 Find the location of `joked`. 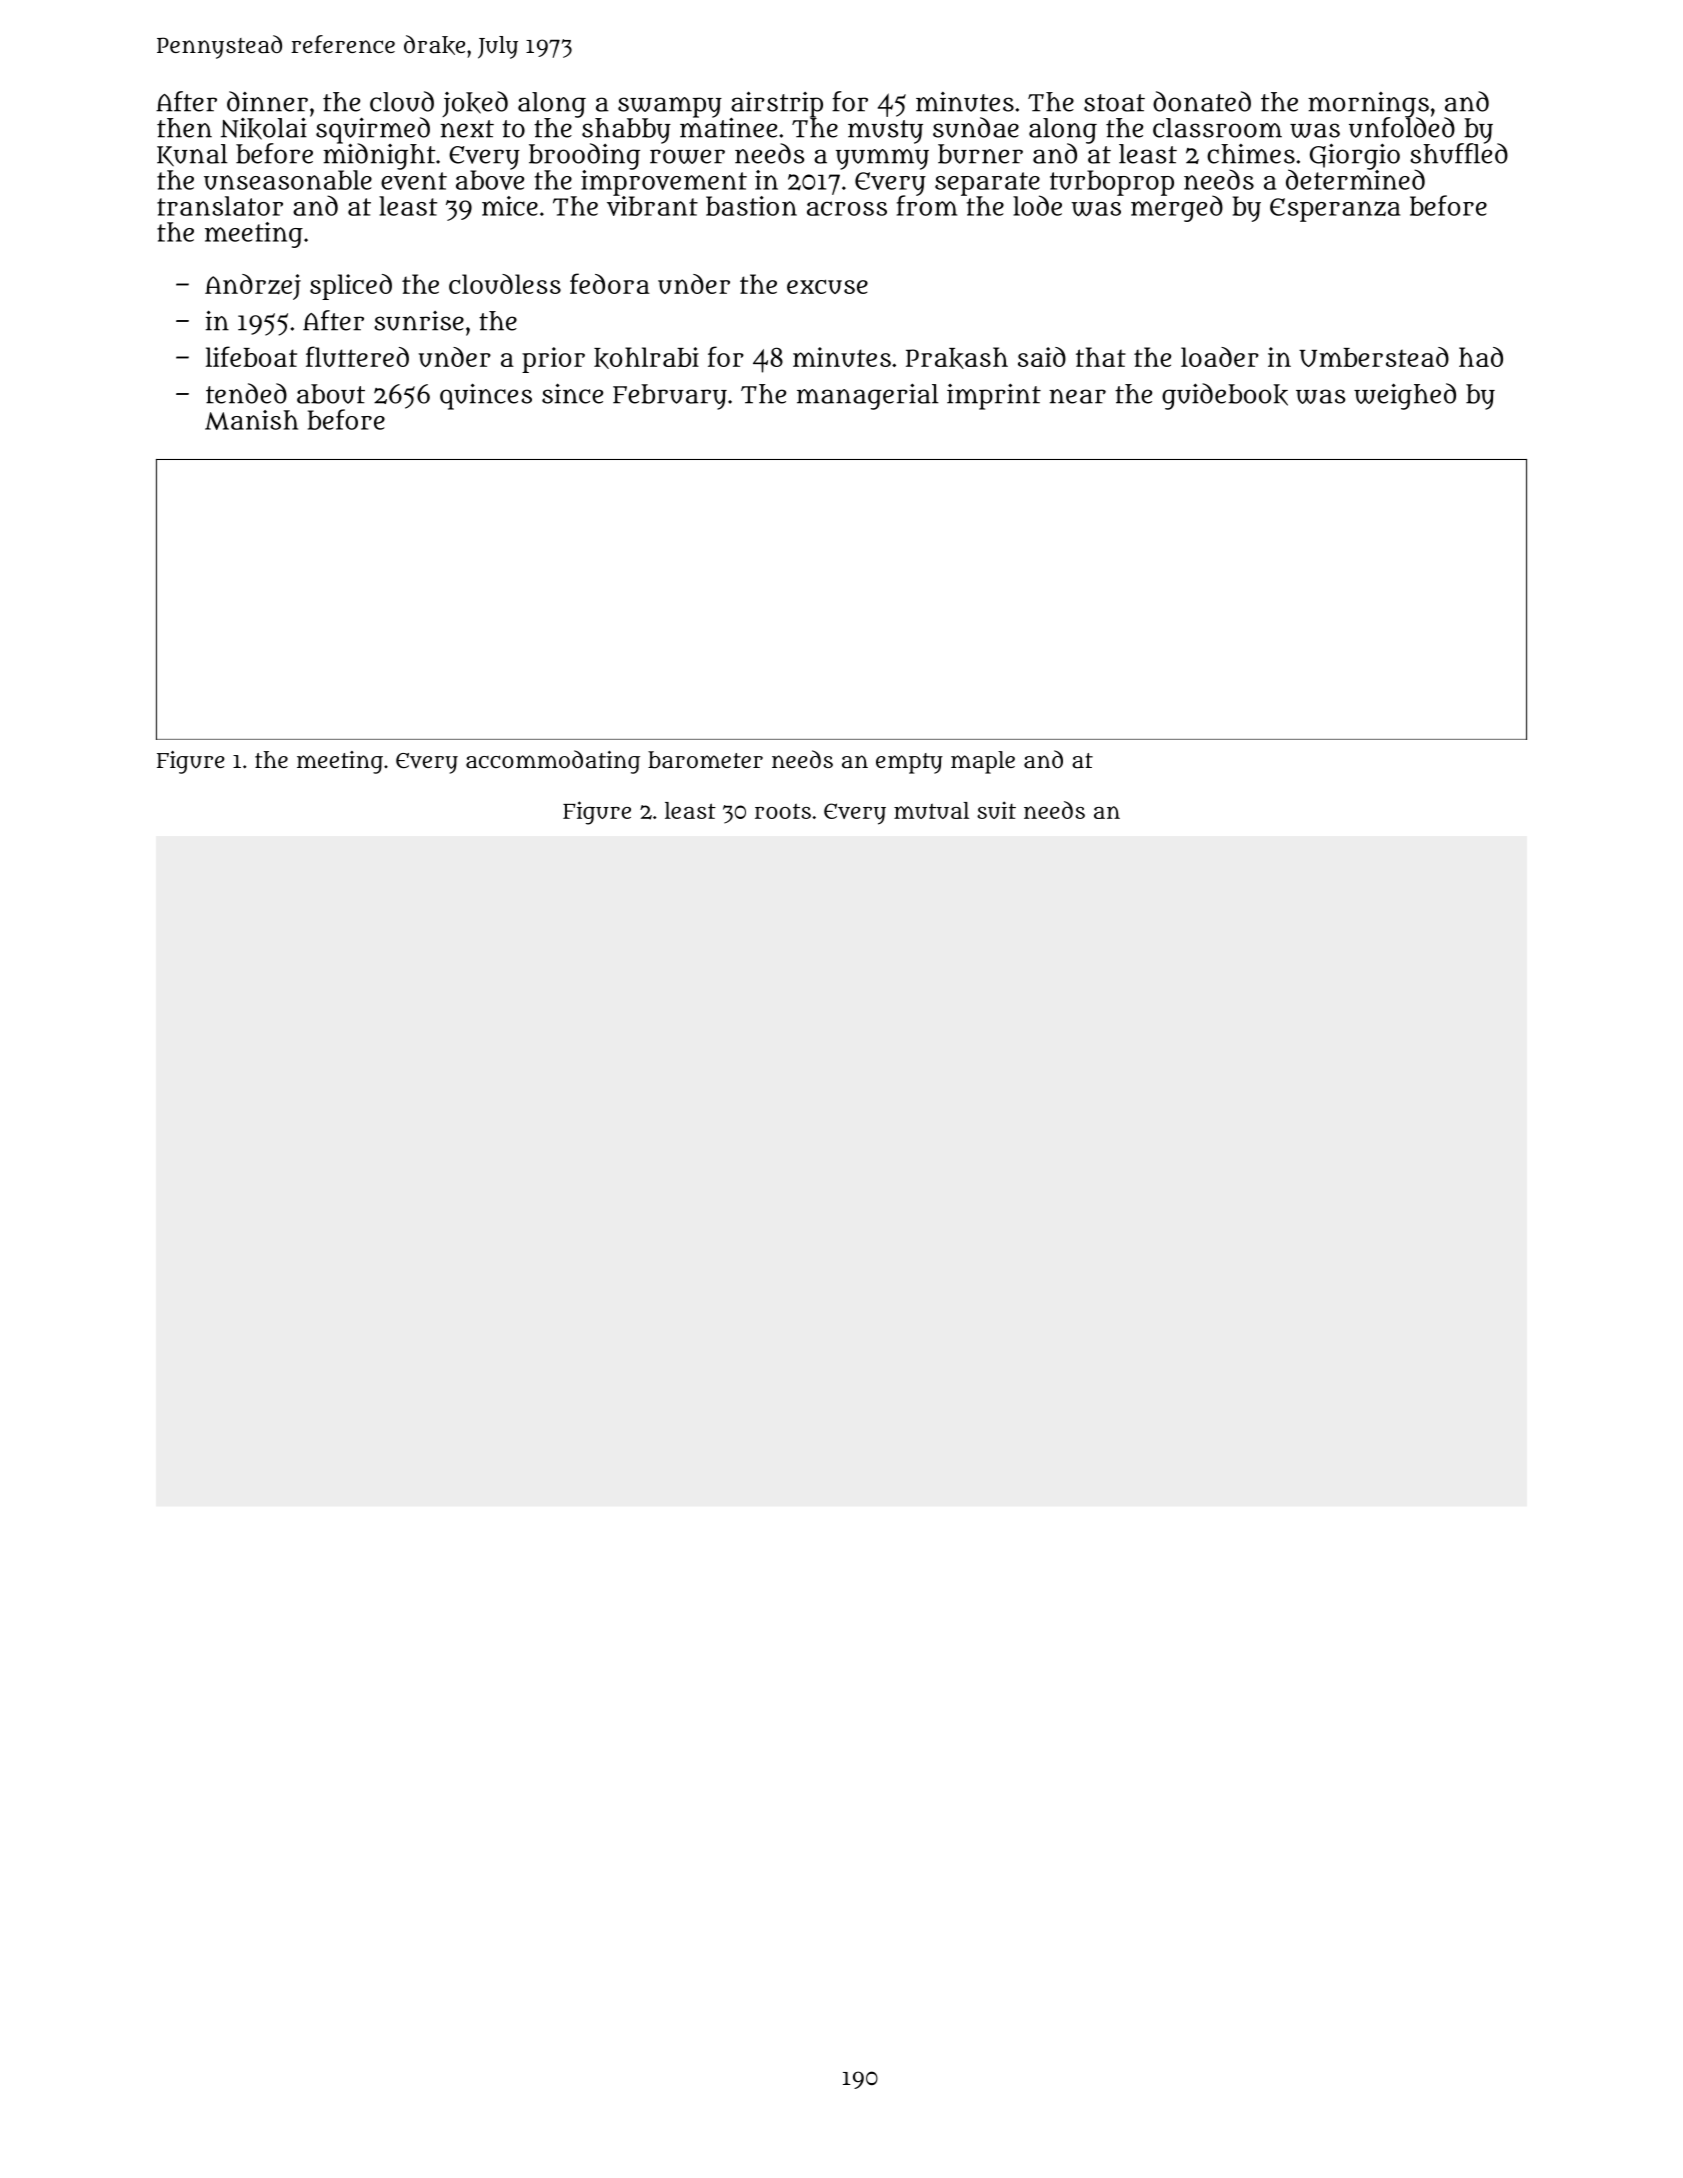

joked is located at coordinates (475, 104).
